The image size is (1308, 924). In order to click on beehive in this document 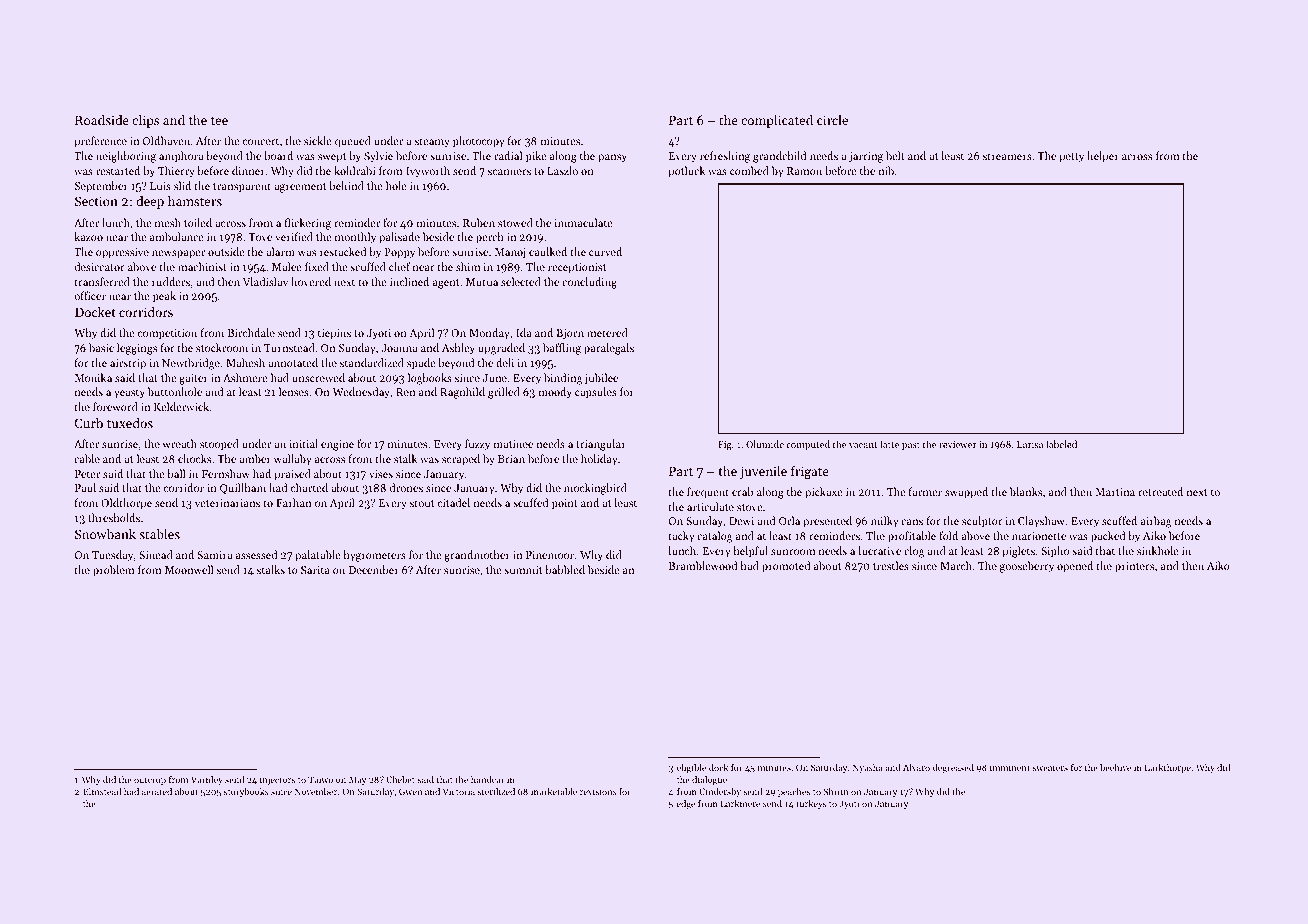, I will do `click(1115, 767)`.
